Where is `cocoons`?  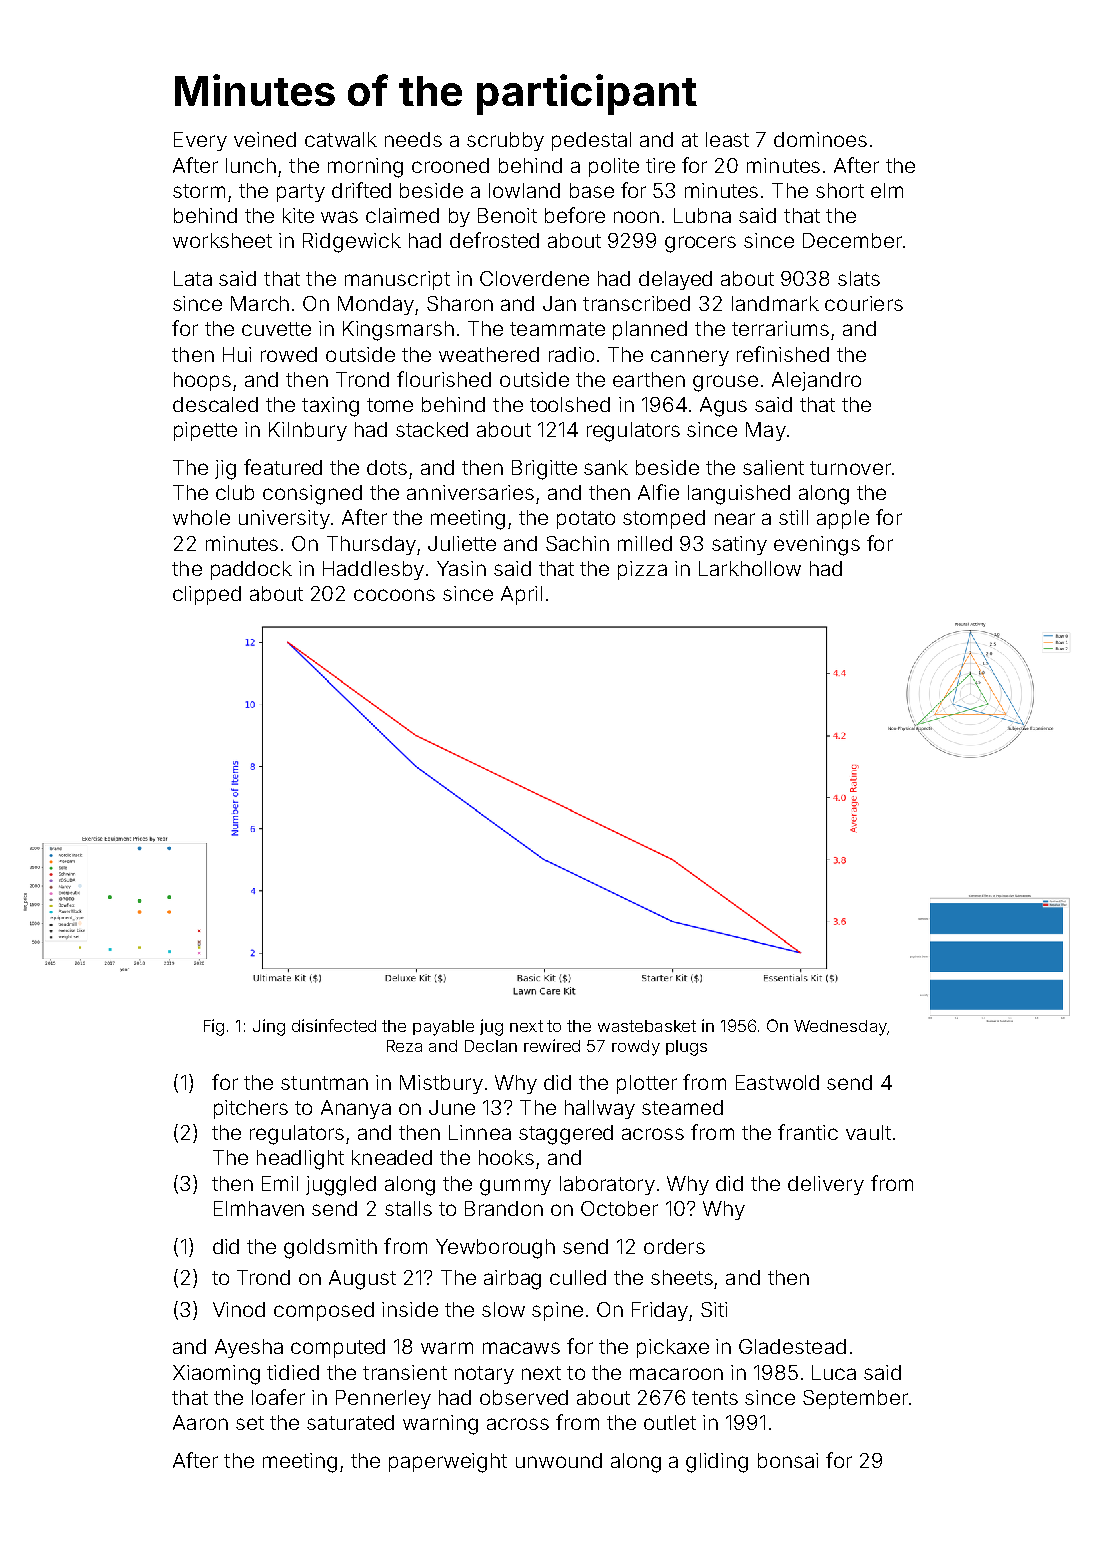 cocoons is located at coordinates (394, 595).
